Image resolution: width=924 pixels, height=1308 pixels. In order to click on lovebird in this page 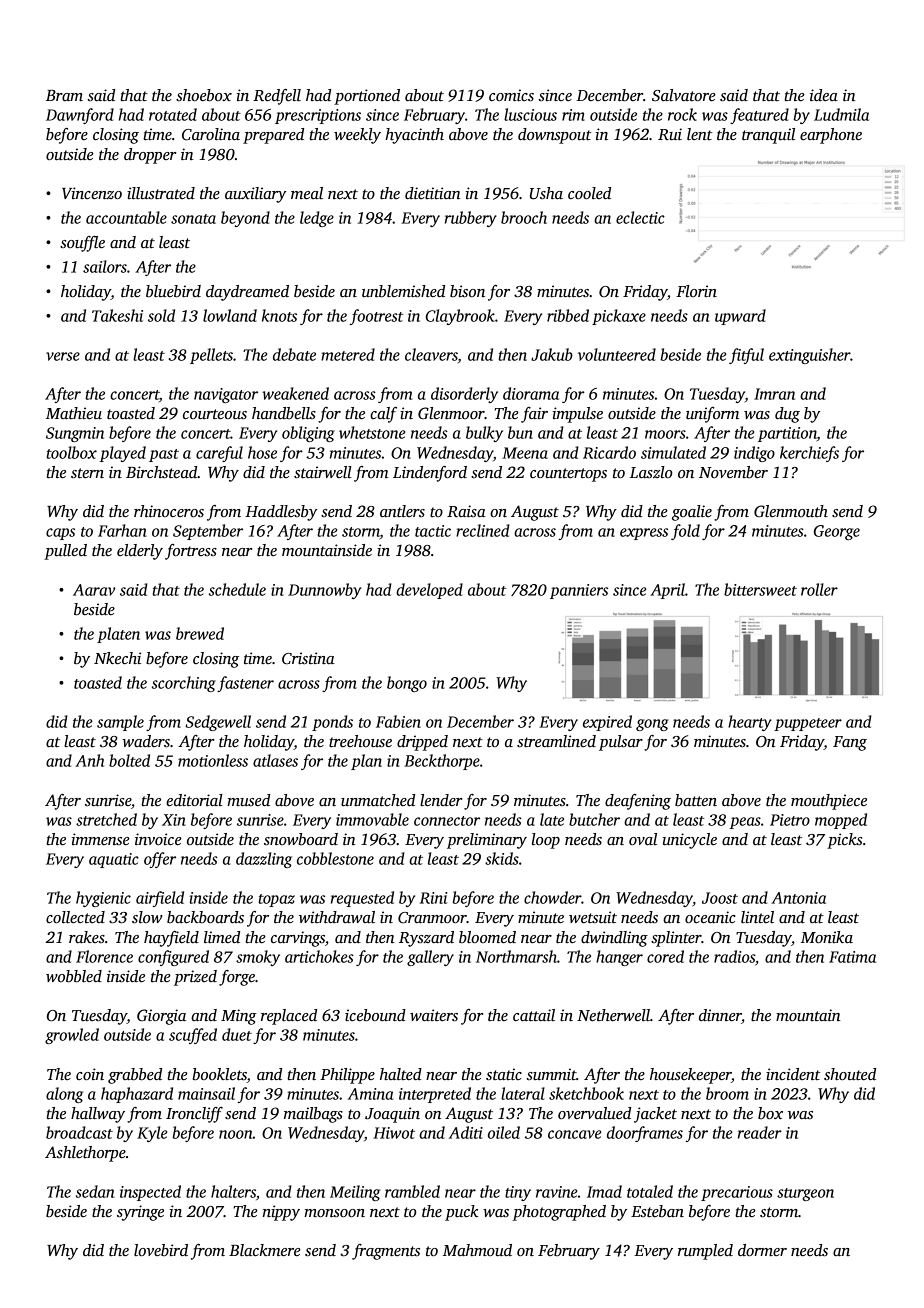, I will do `click(161, 1250)`.
